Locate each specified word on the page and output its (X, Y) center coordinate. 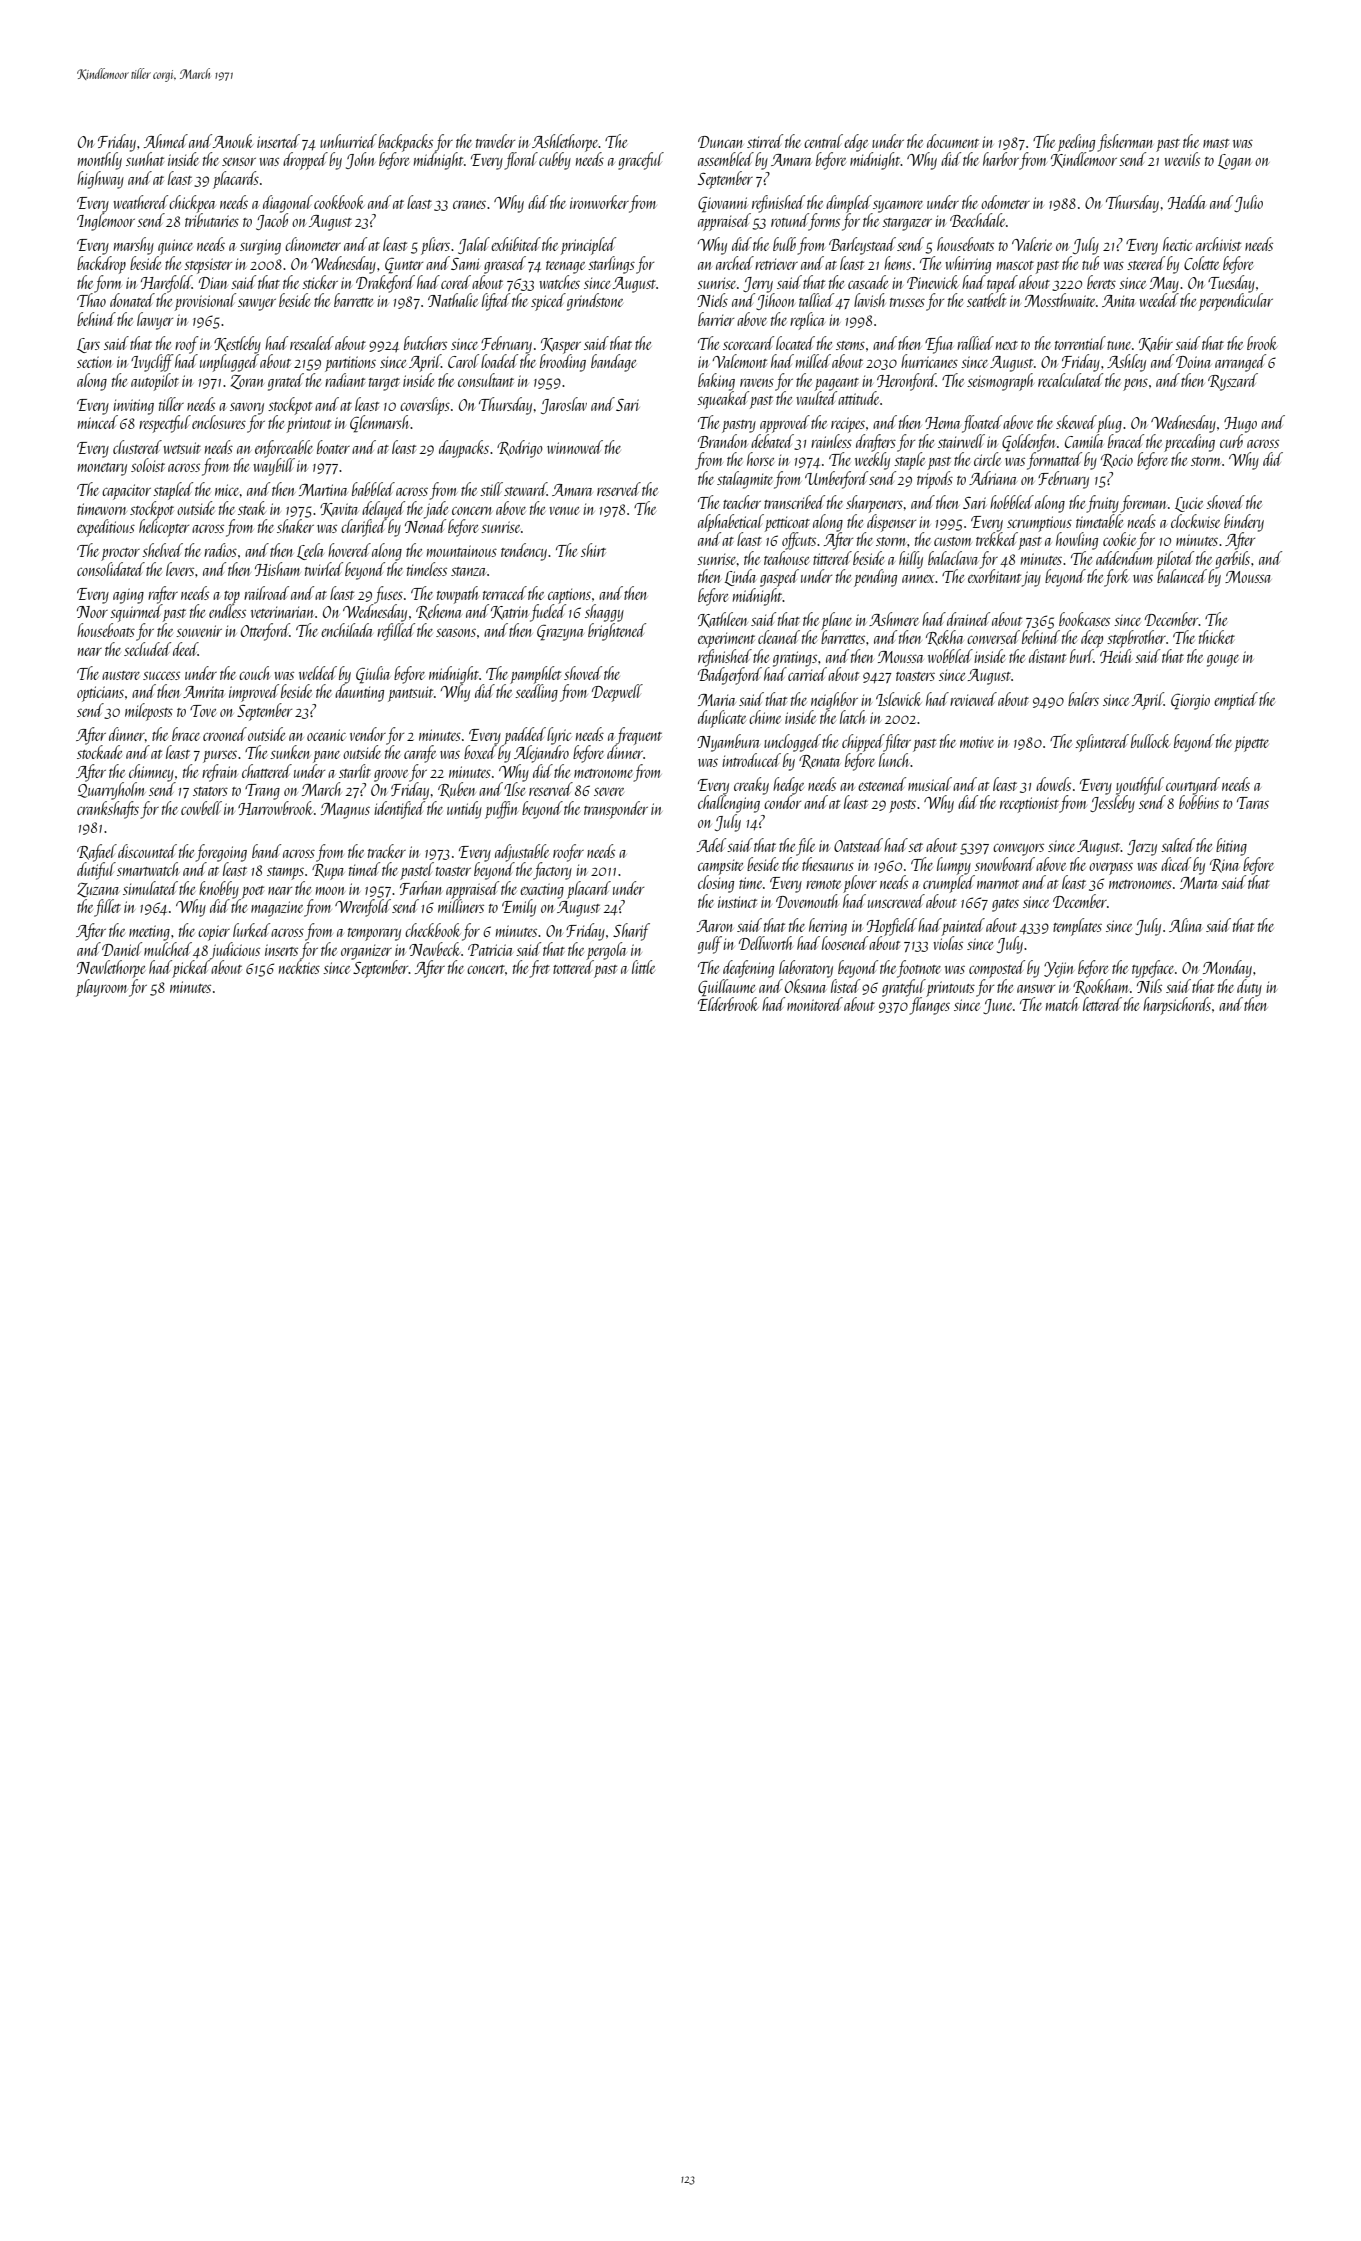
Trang (262, 792)
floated (982, 424)
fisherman (1124, 143)
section (94, 362)
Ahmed (166, 141)
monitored (815, 1004)
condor (782, 802)
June (997, 1006)
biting (1231, 847)
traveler (495, 141)
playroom (101, 988)
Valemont (740, 361)
